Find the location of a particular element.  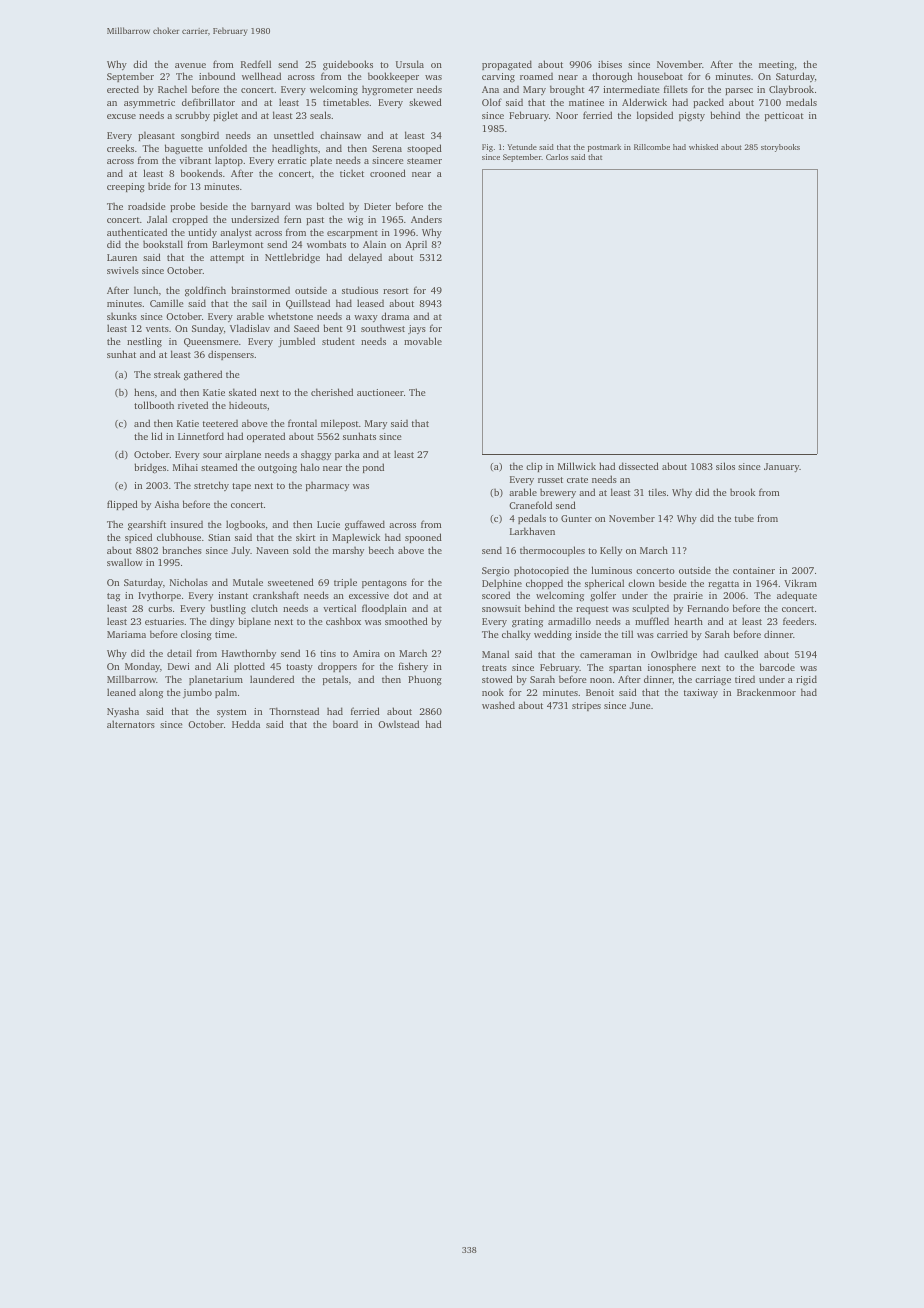

alternators is located at coordinates (131, 724).
